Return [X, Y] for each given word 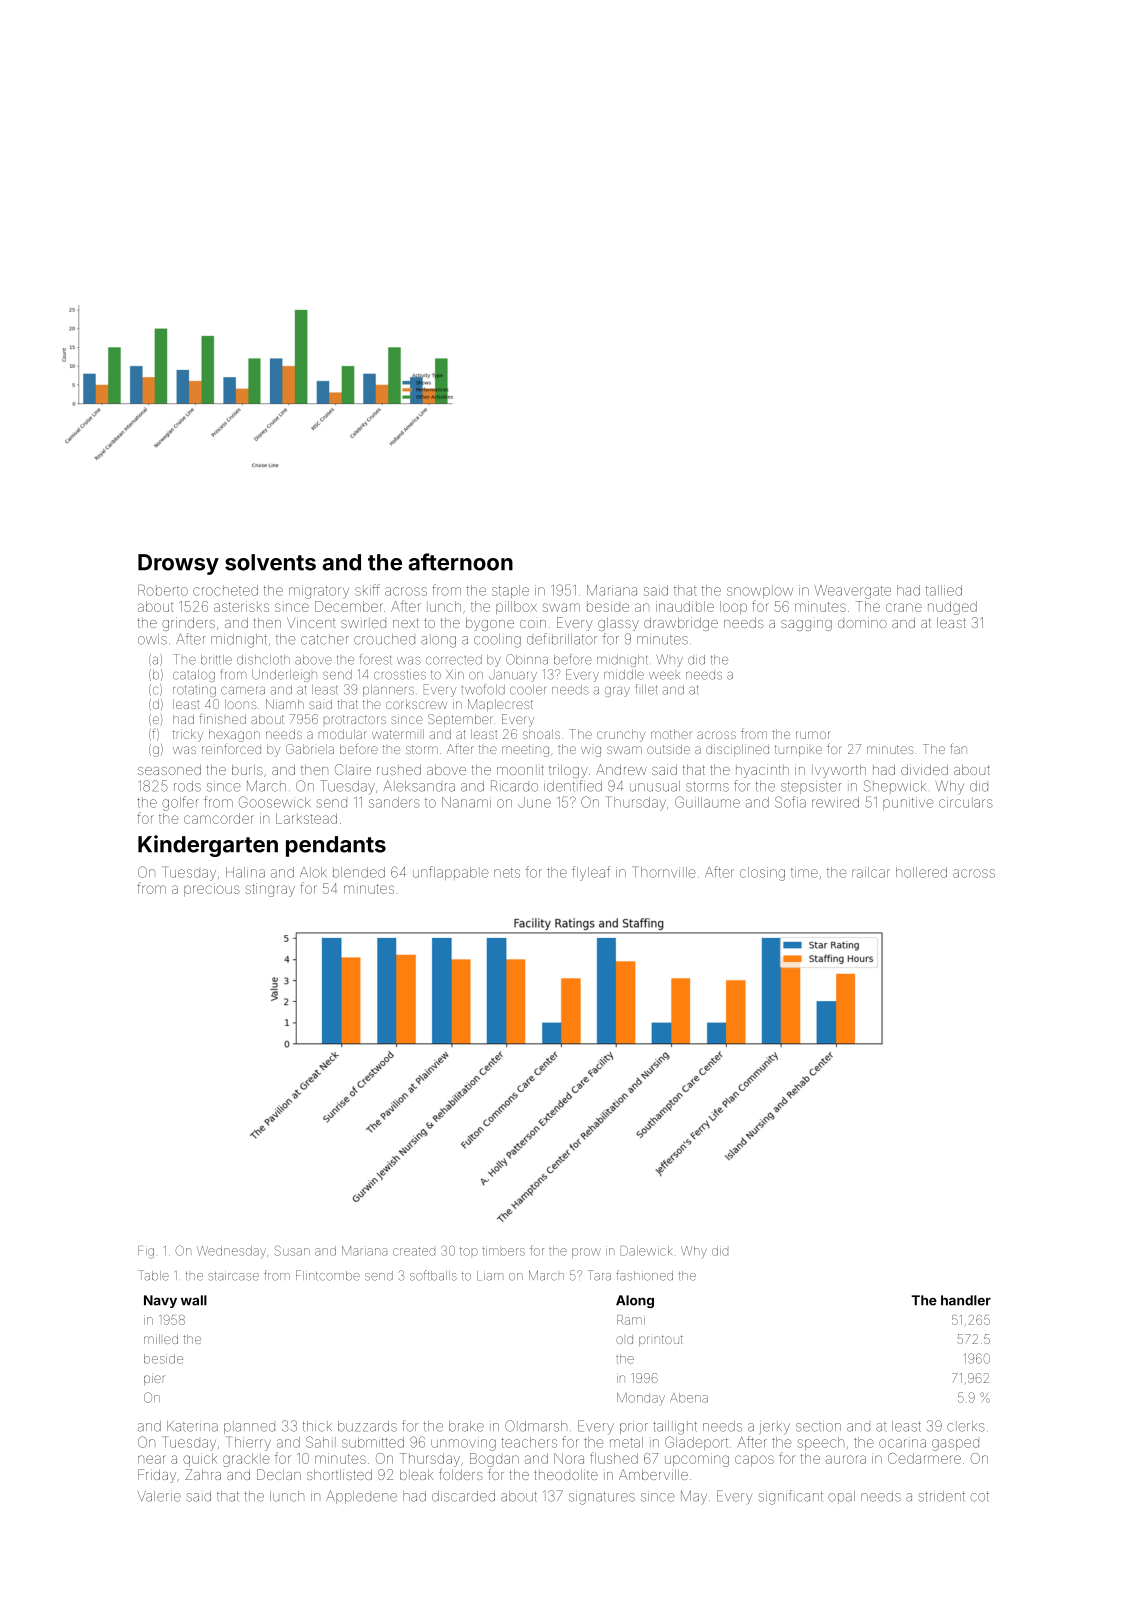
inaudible [685, 606]
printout [661, 1340]
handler [966, 1300]
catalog [194, 676]
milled [161, 1339]
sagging [806, 625]
